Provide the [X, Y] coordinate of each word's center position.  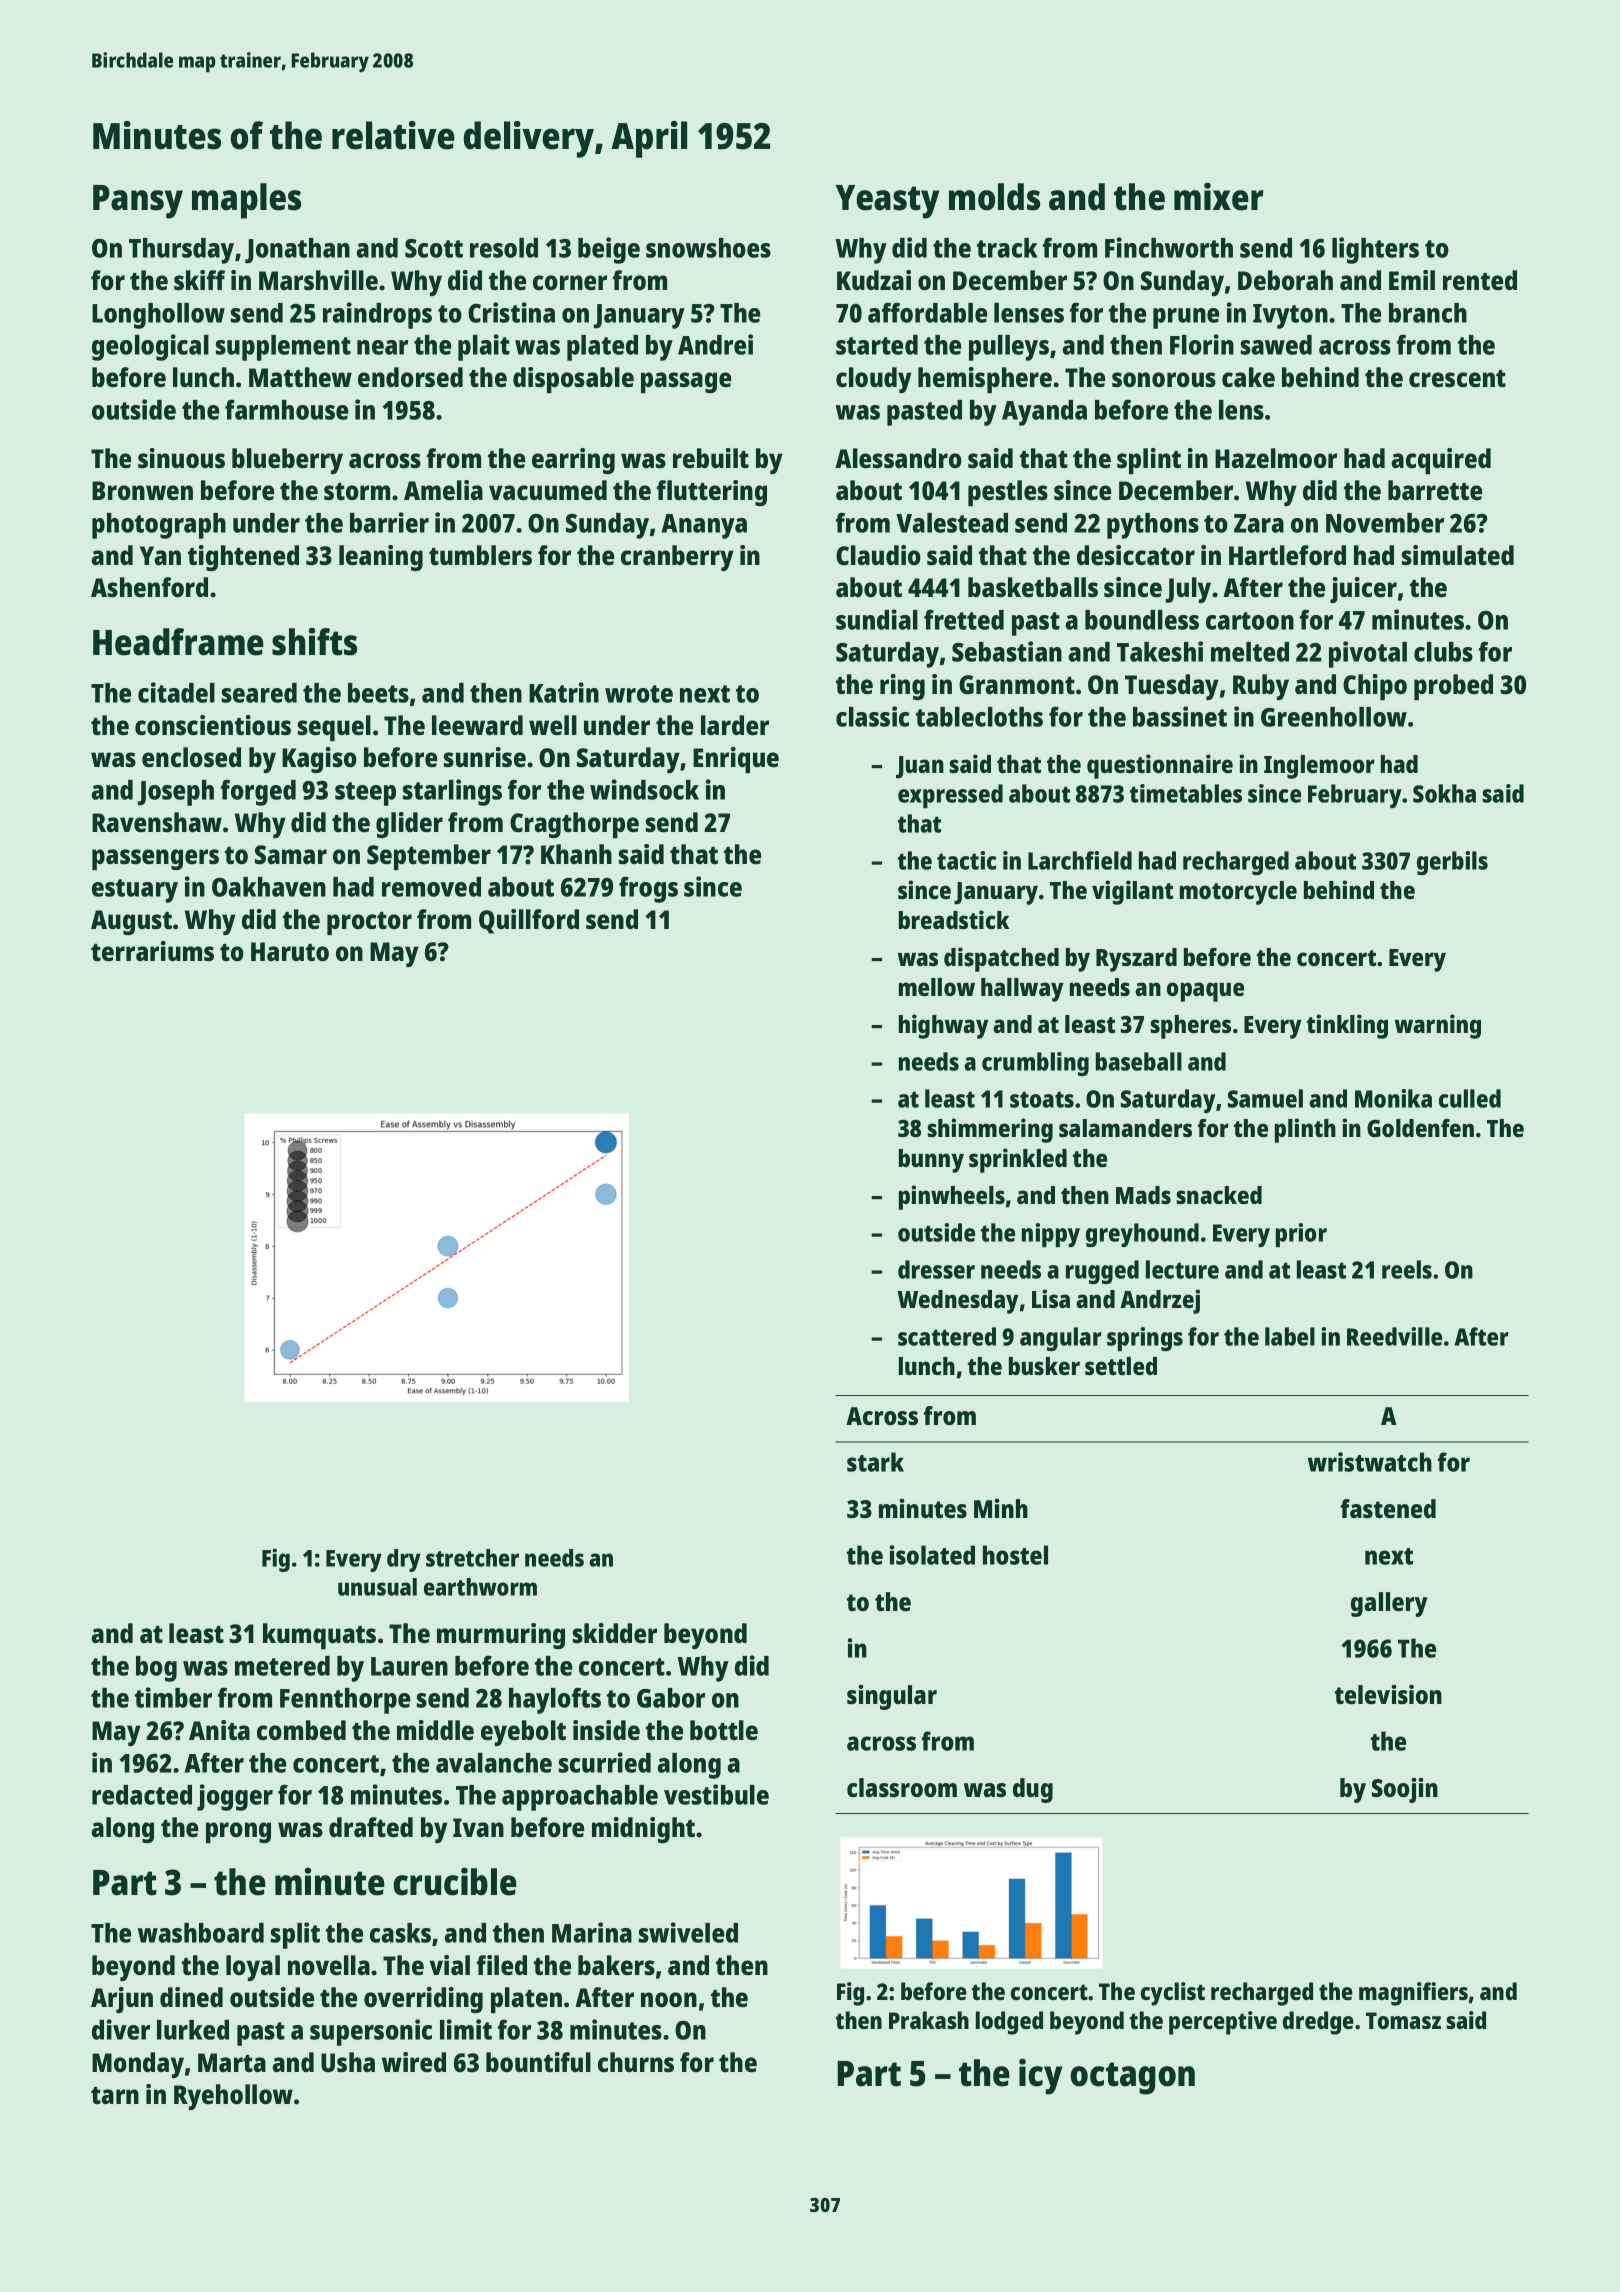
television [1388, 1694]
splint [1149, 461]
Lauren [409, 1666]
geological [150, 347]
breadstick [954, 919]
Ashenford [149, 587]
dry [404, 1560]
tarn [115, 2095]
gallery [1389, 1604]
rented [1480, 280]
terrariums [152, 951]
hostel [1015, 1555]
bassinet [1180, 716]
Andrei [715, 344]
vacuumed [548, 490]
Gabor [671, 1698]
